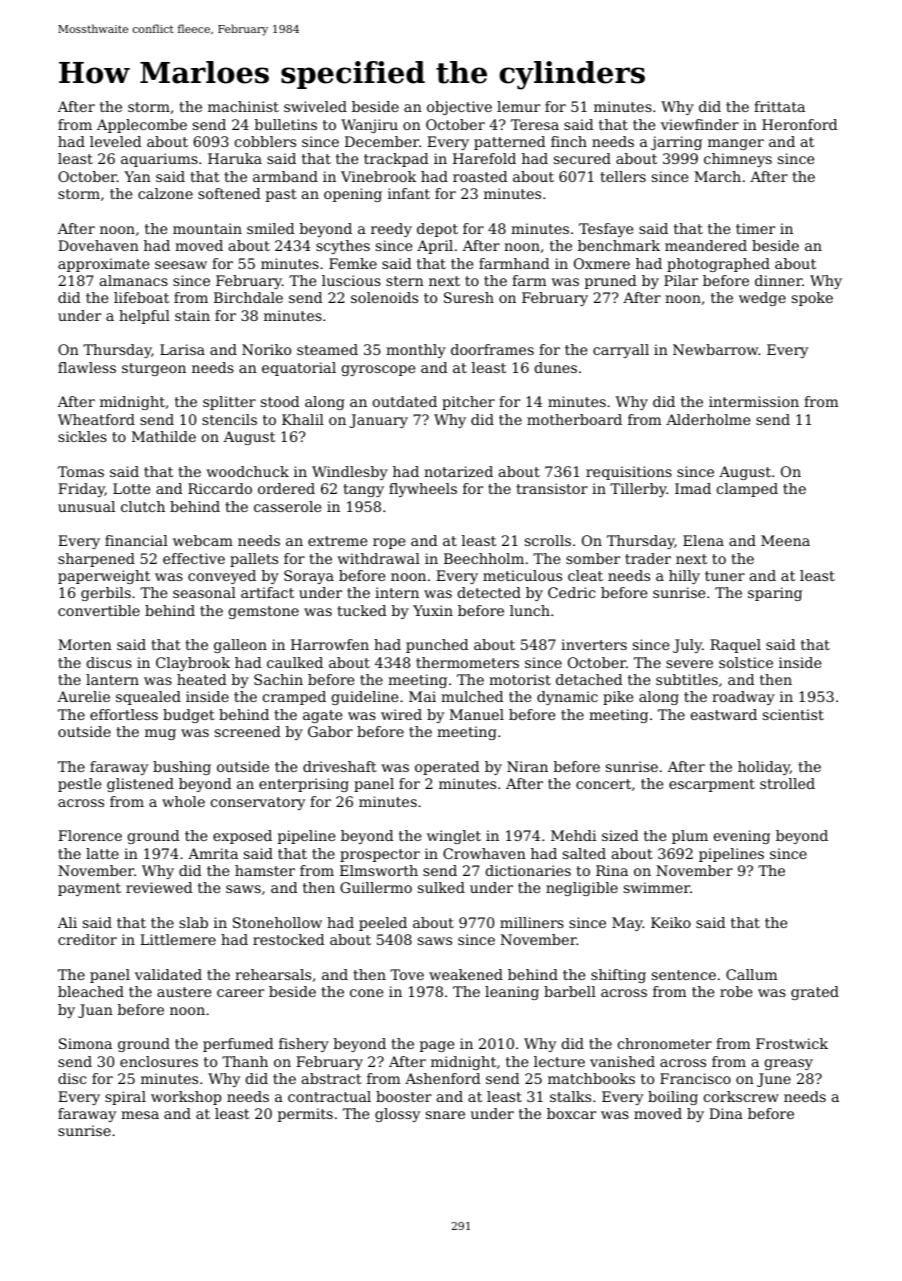 This screenshot has height=1281, width=902. Describe the element at coordinates (447, 768) in the screenshot. I see `operated` at that location.
